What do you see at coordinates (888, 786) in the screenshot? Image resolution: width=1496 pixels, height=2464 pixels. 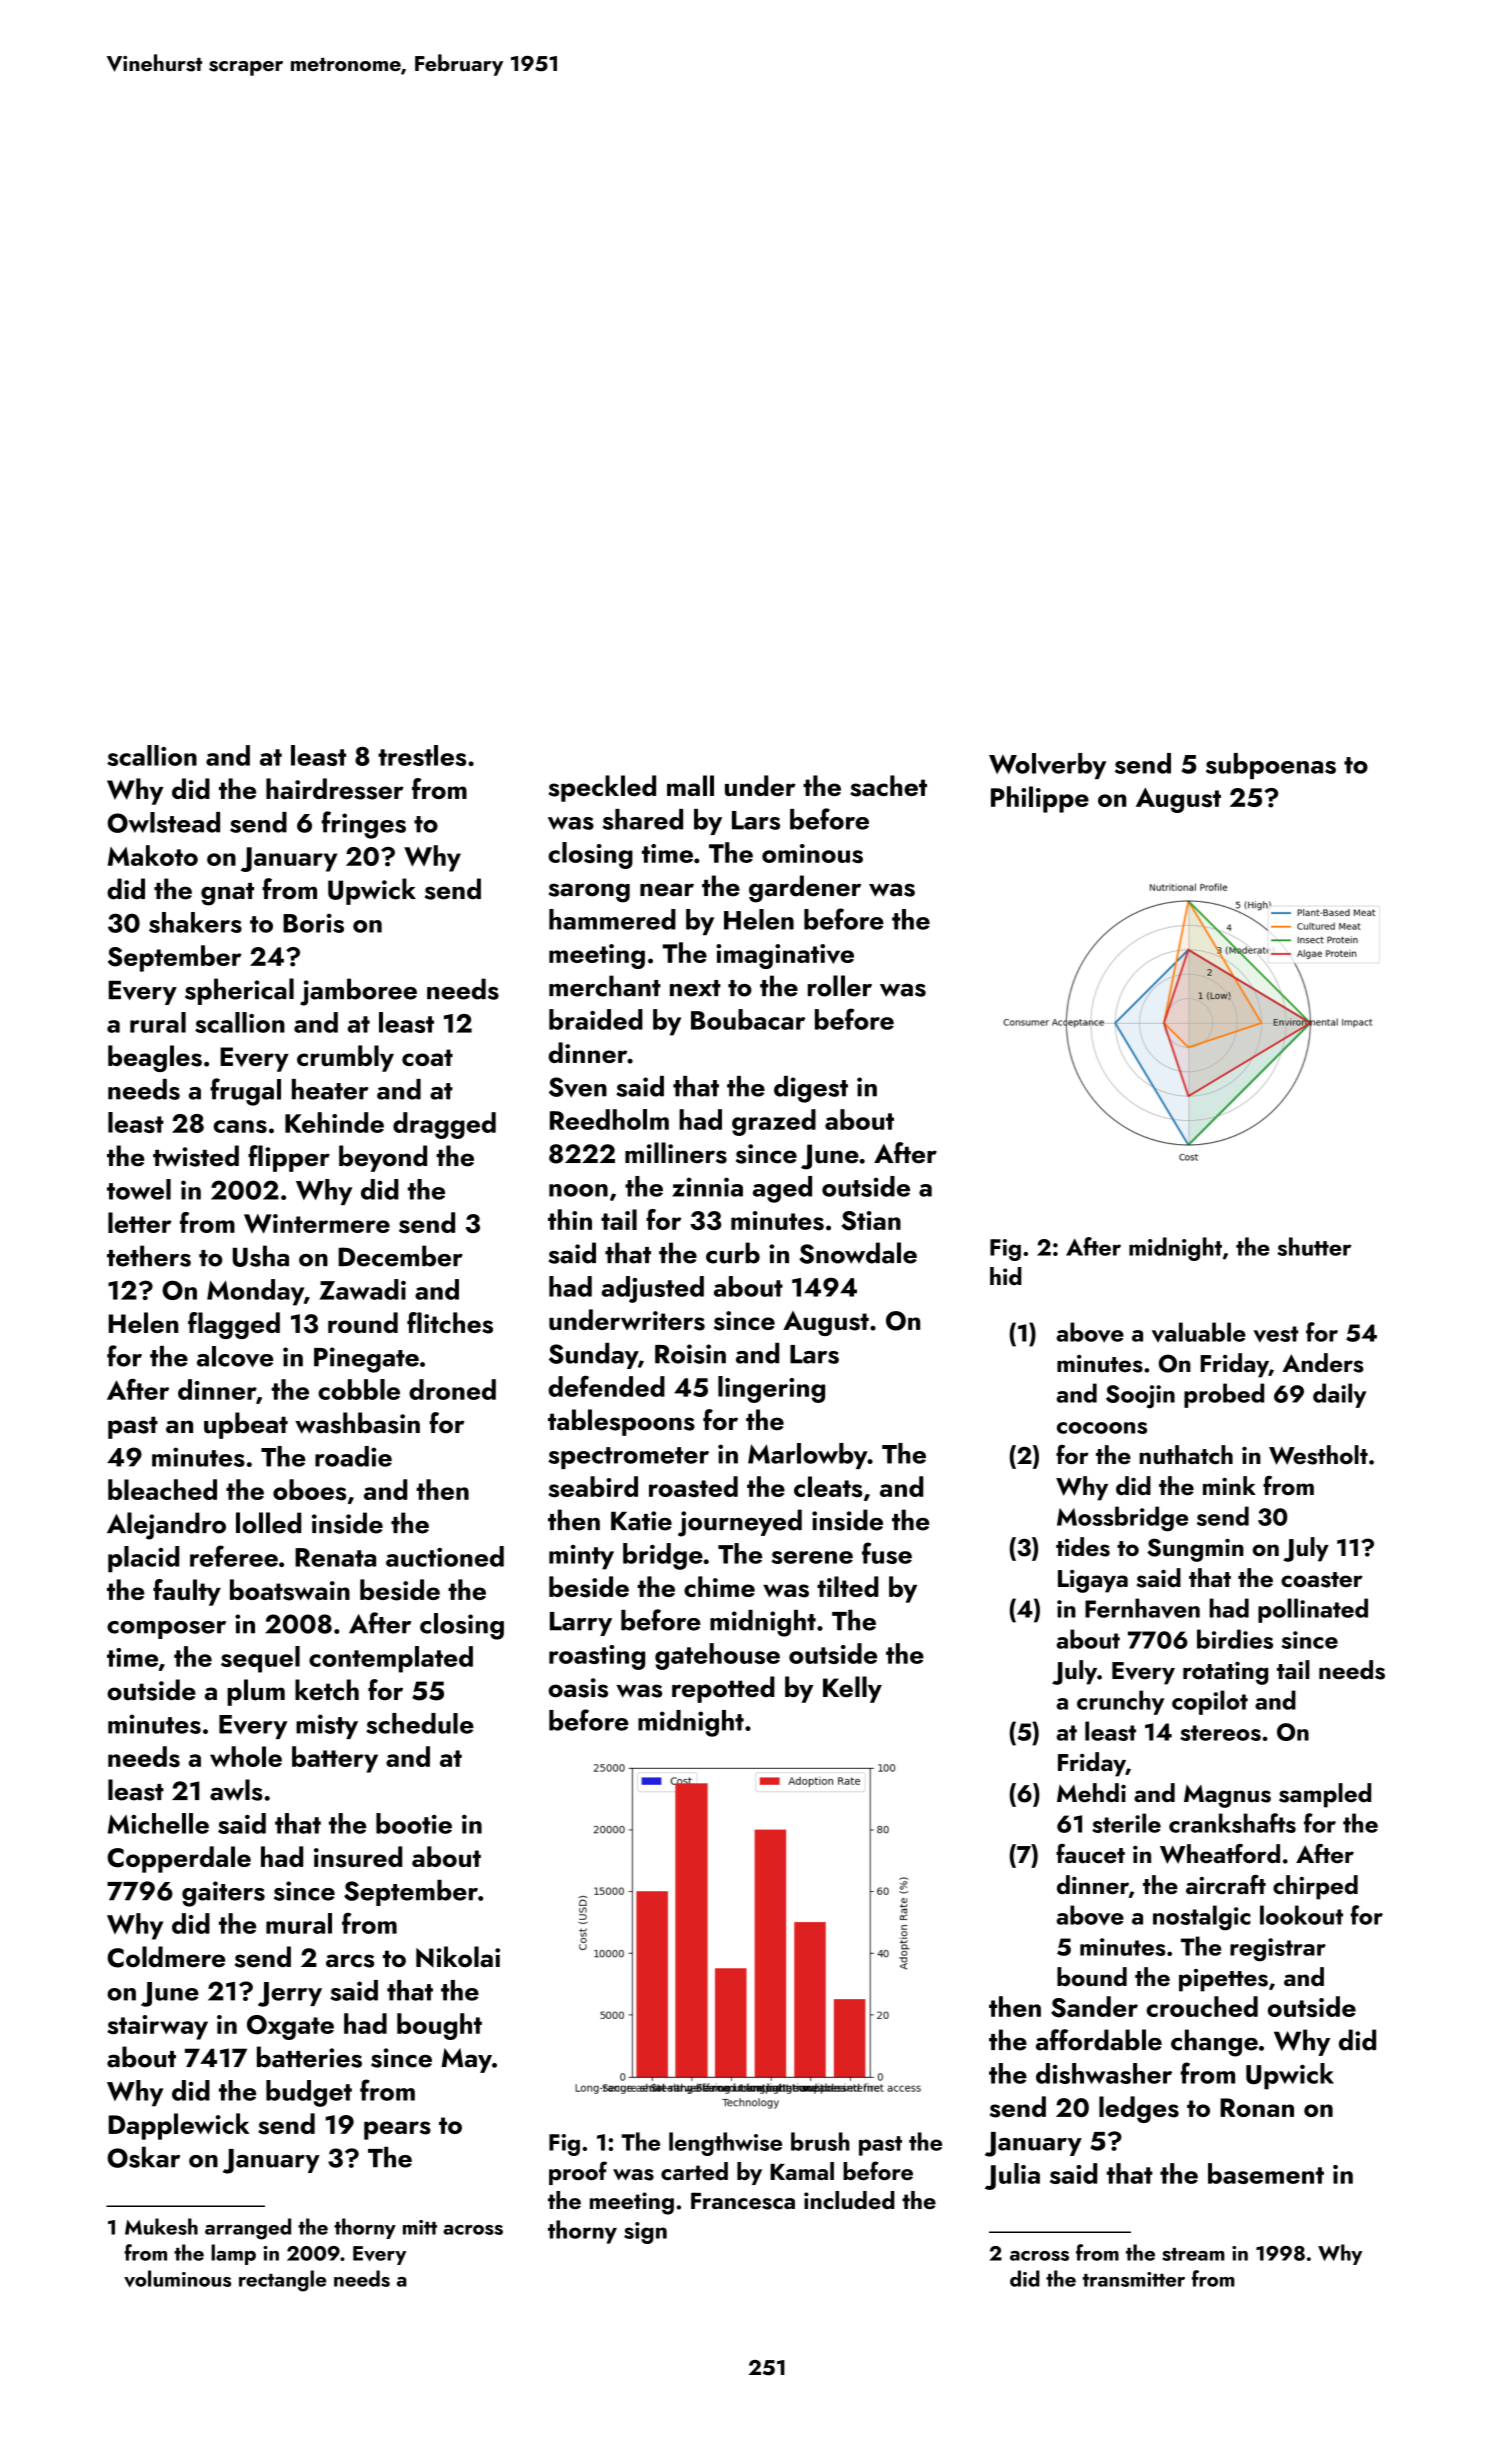 I see `sachet` at bounding box center [888, 786].
